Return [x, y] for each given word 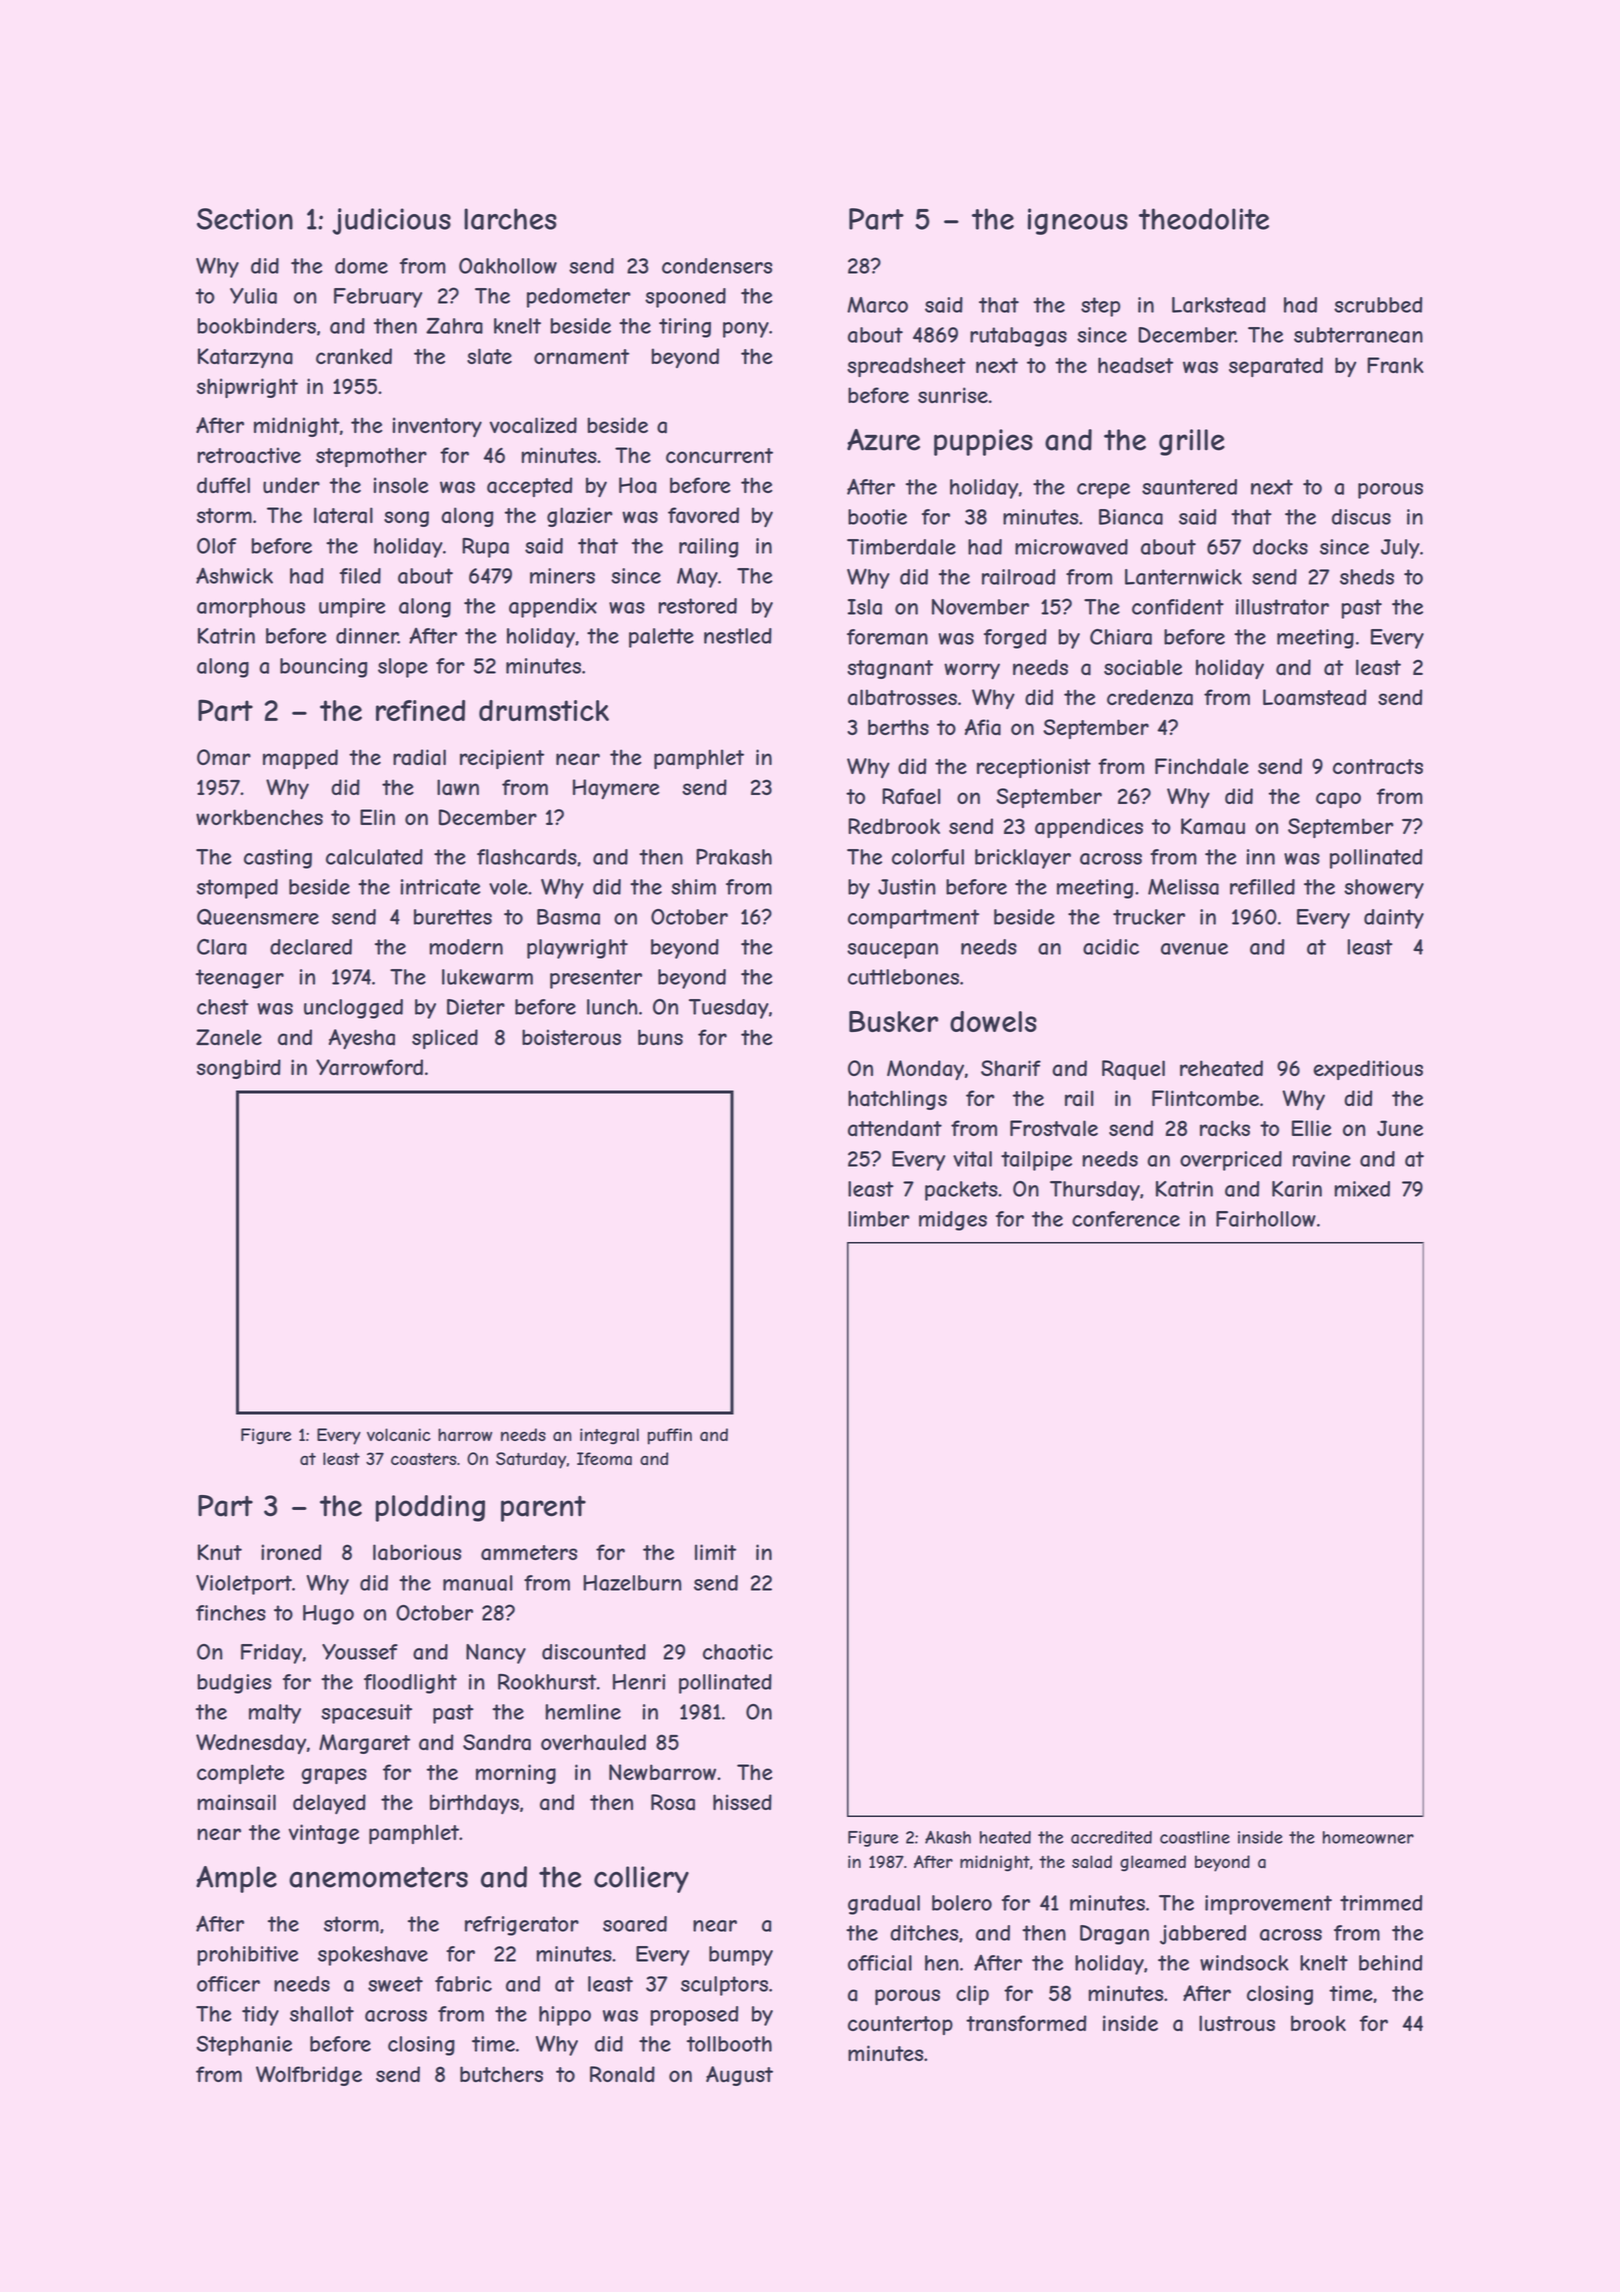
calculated [374, 857]
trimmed [1381, 1903]
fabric [463, 1984]
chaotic [738, 1652]
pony [746, 330]
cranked [354, 356]
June [1400, 1128]
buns [660, 1037]
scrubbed [1378, 305]
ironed [291, 1552]
